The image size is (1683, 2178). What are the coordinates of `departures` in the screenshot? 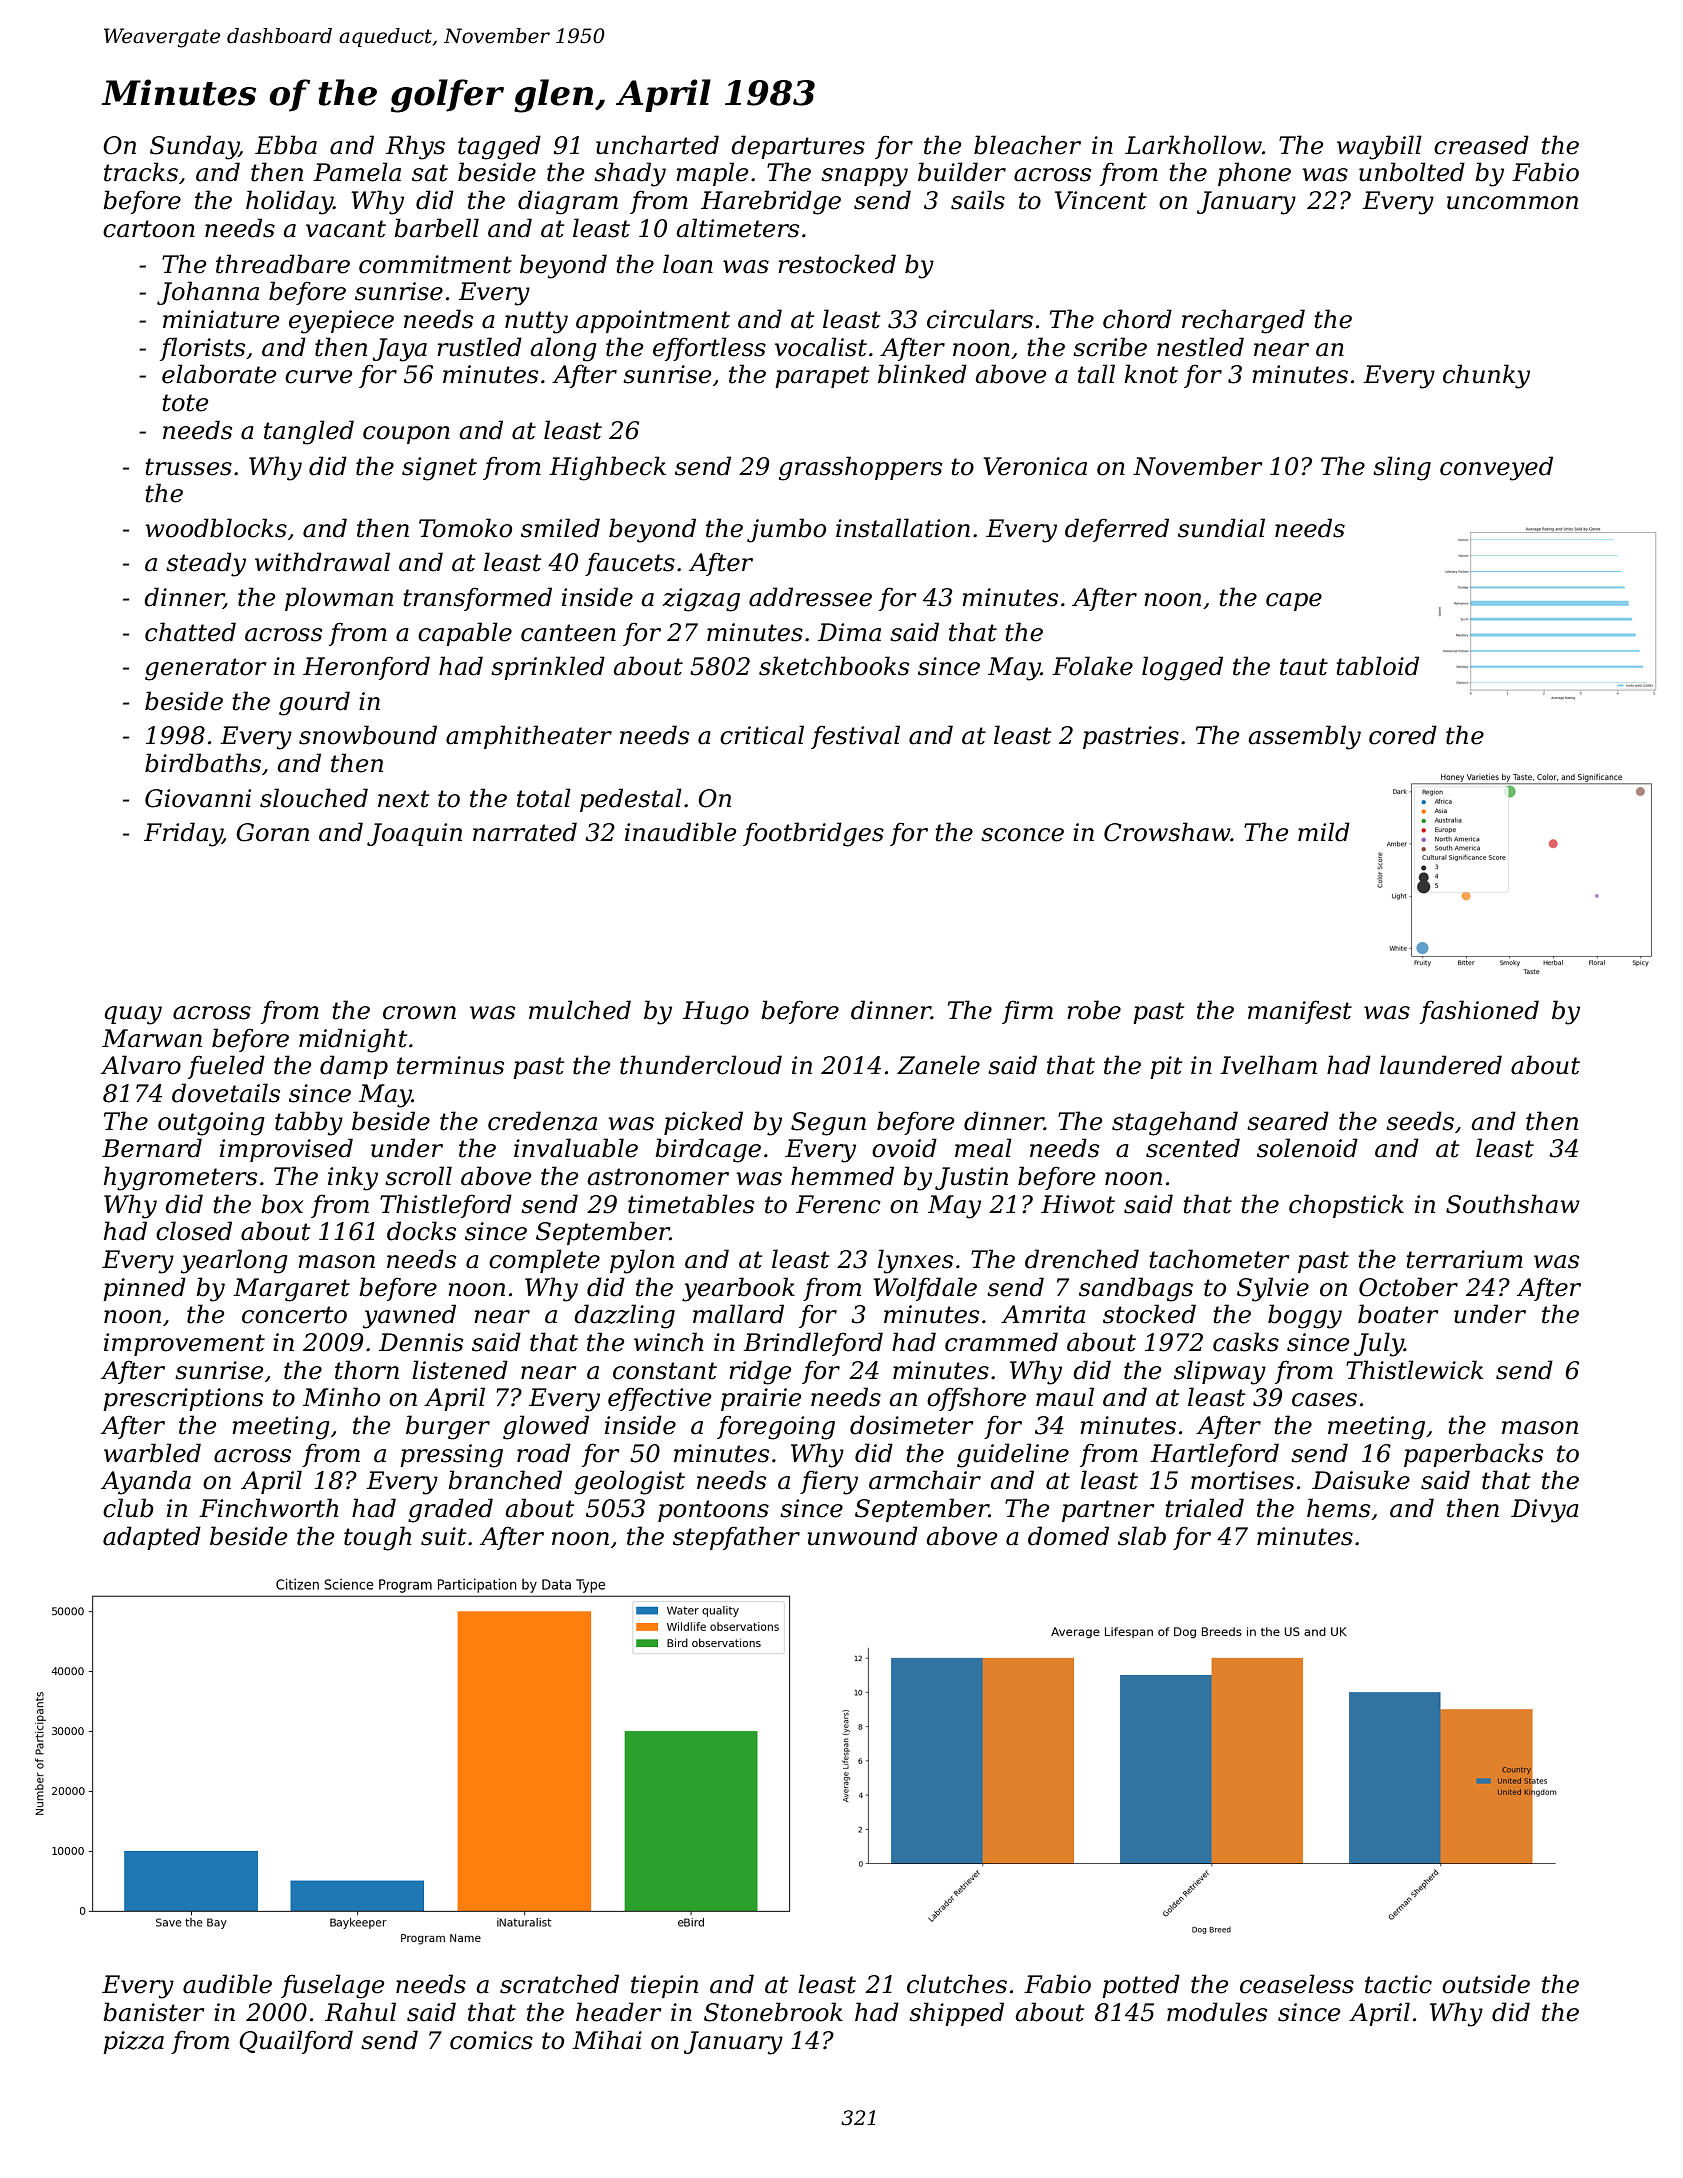 It's located at (798, 147).
